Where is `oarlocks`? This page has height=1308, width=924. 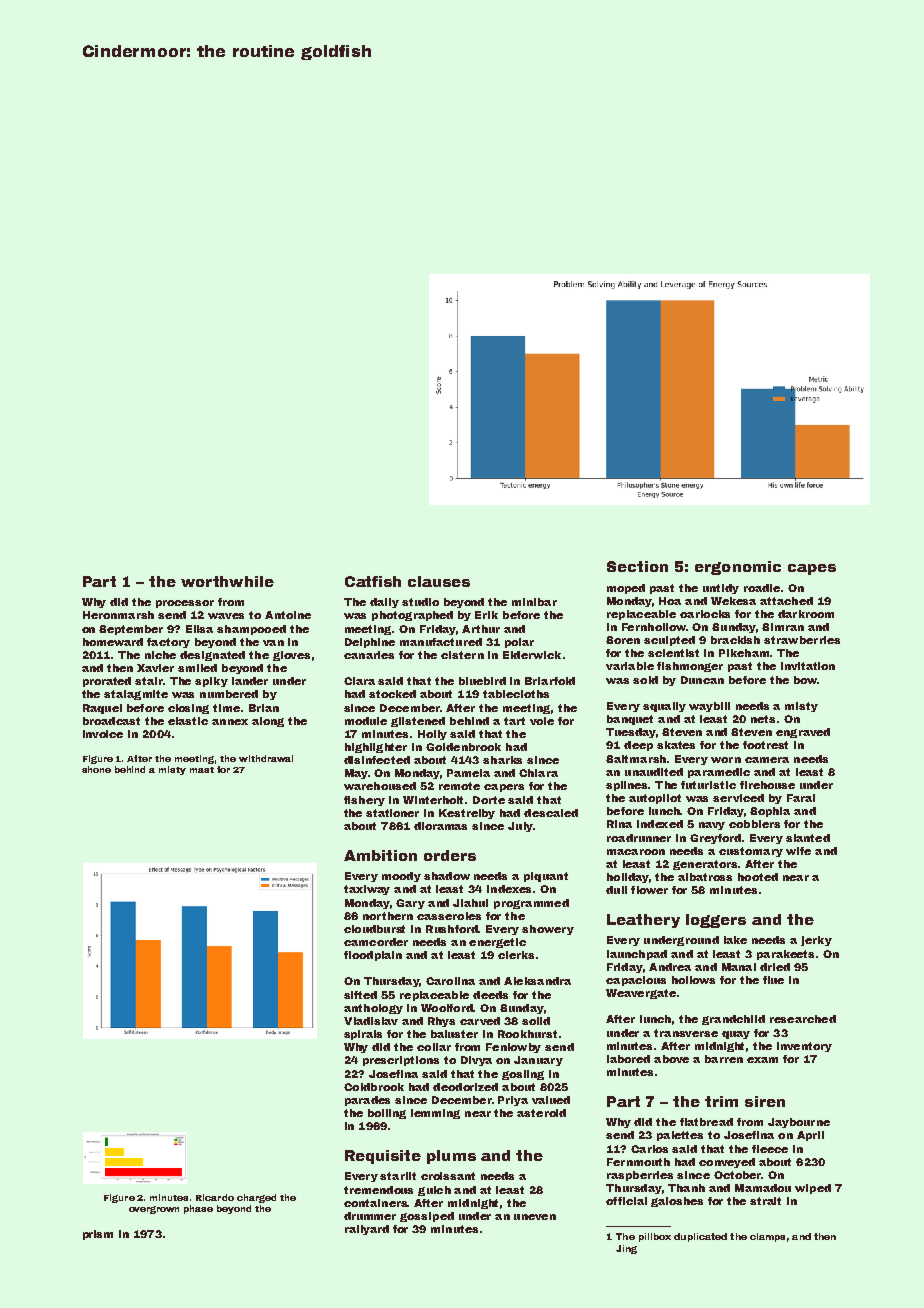 oarlocks is located at coordinates (705, 614).
